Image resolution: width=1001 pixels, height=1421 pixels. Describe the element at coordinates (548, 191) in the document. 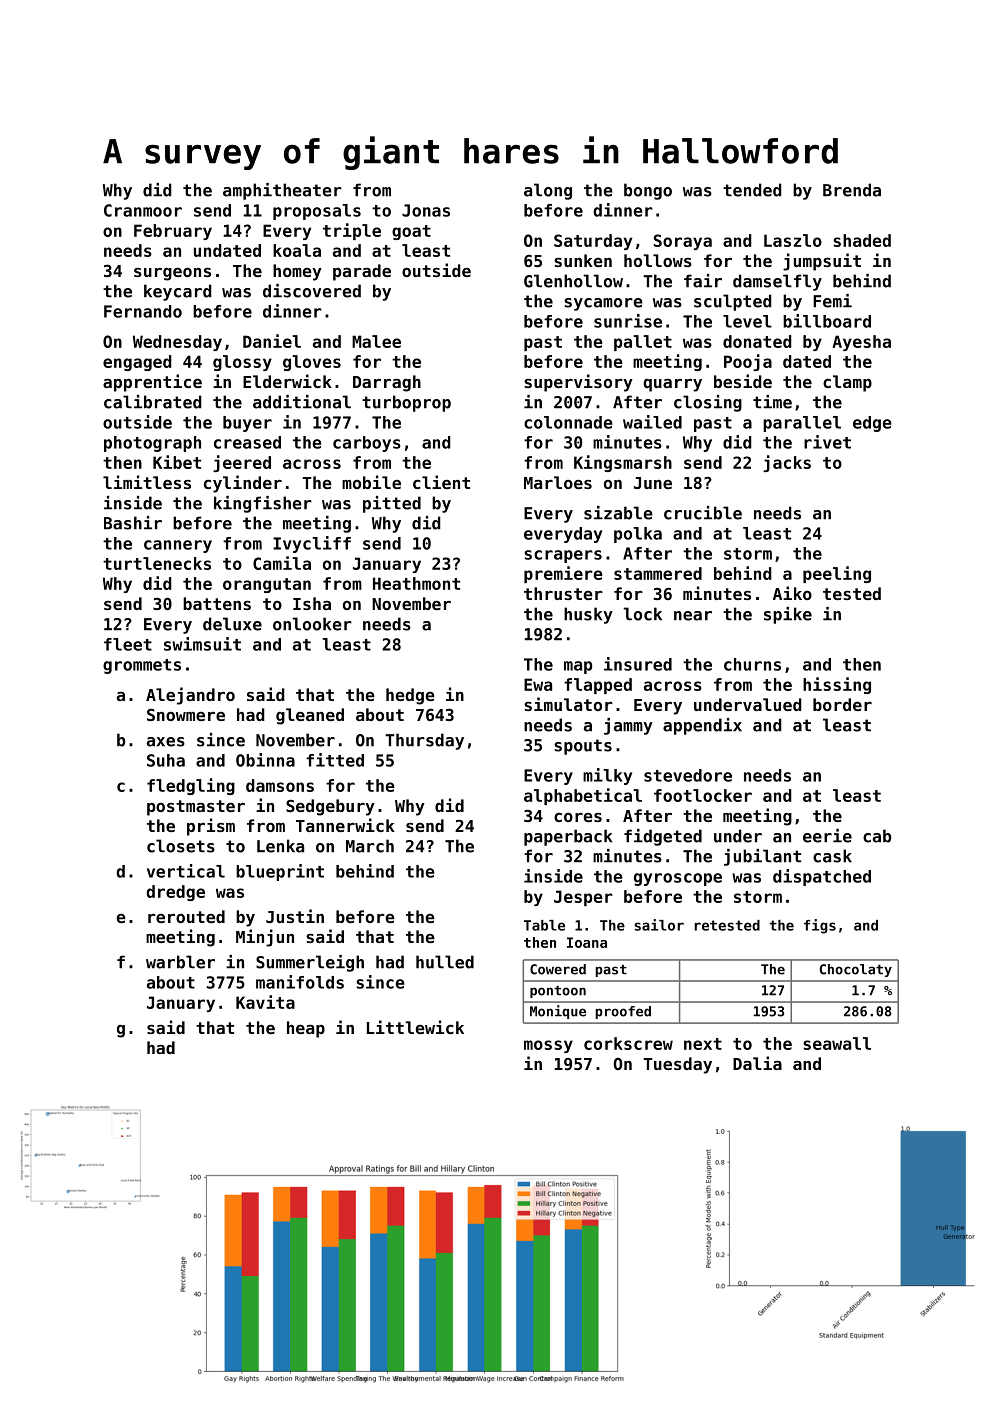

I see `along` at that location.
